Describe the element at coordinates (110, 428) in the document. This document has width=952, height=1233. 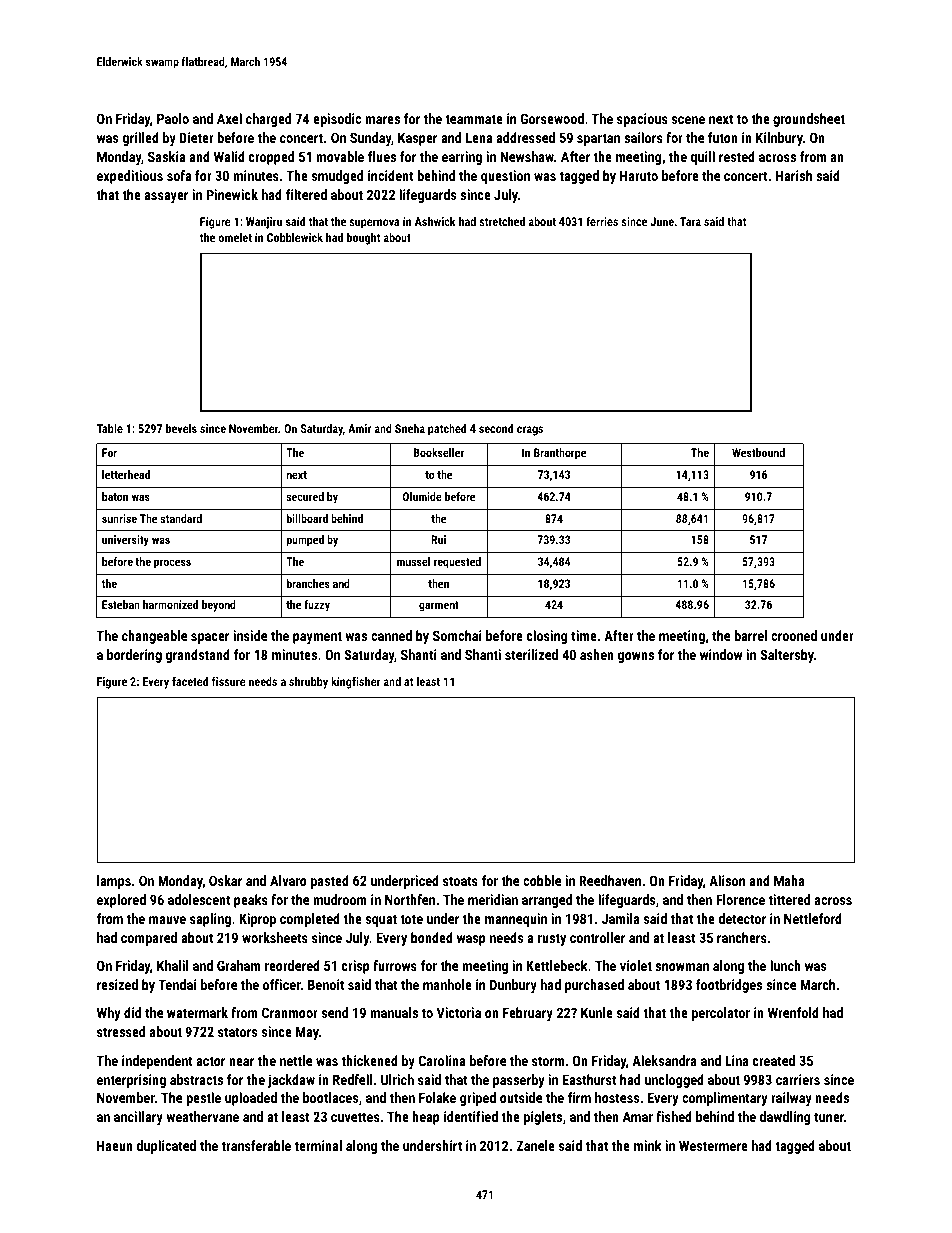
I see `Table` at that location.
